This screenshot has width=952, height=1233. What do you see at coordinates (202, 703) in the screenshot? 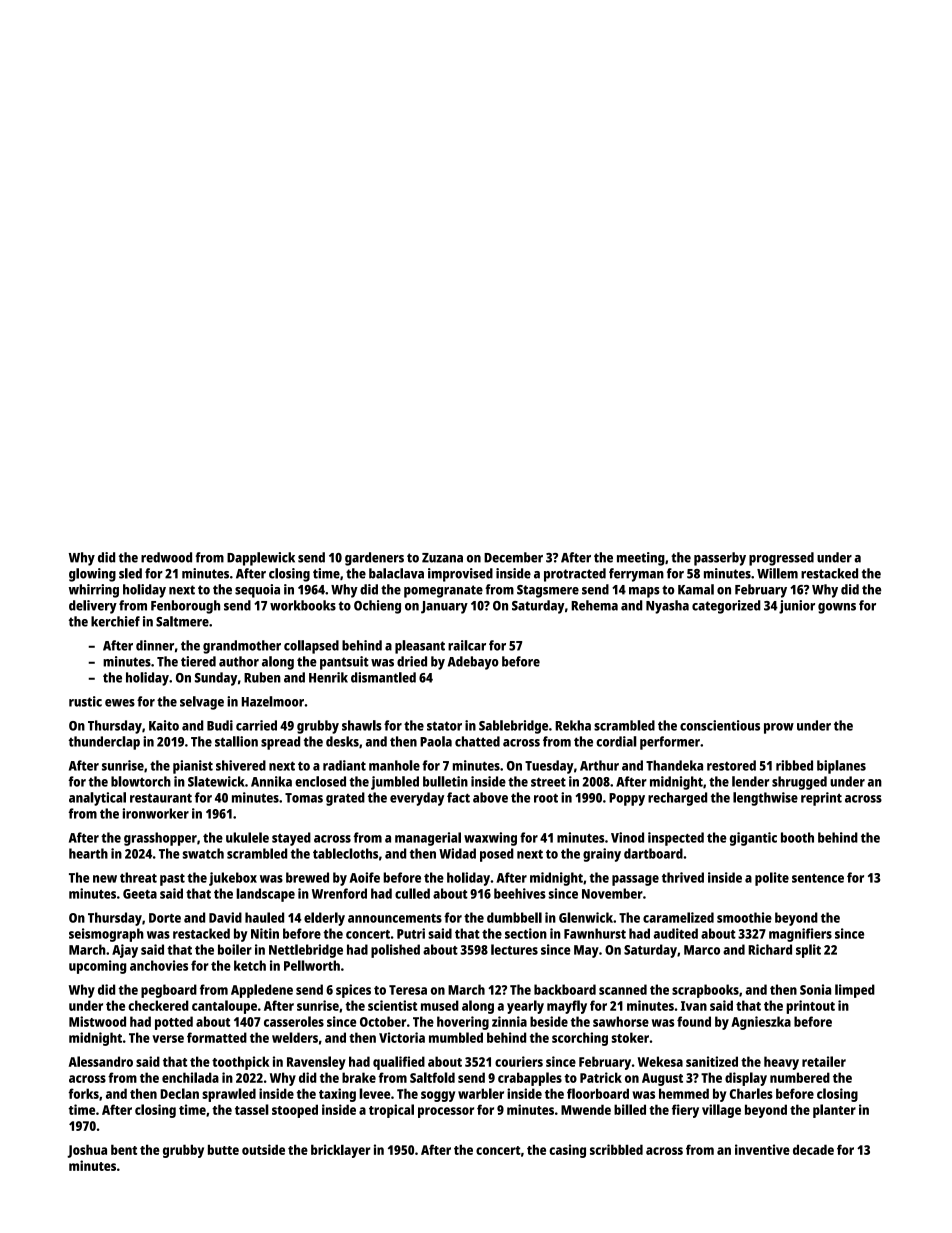
I see `selvage` at bounding box center [202, 703].
